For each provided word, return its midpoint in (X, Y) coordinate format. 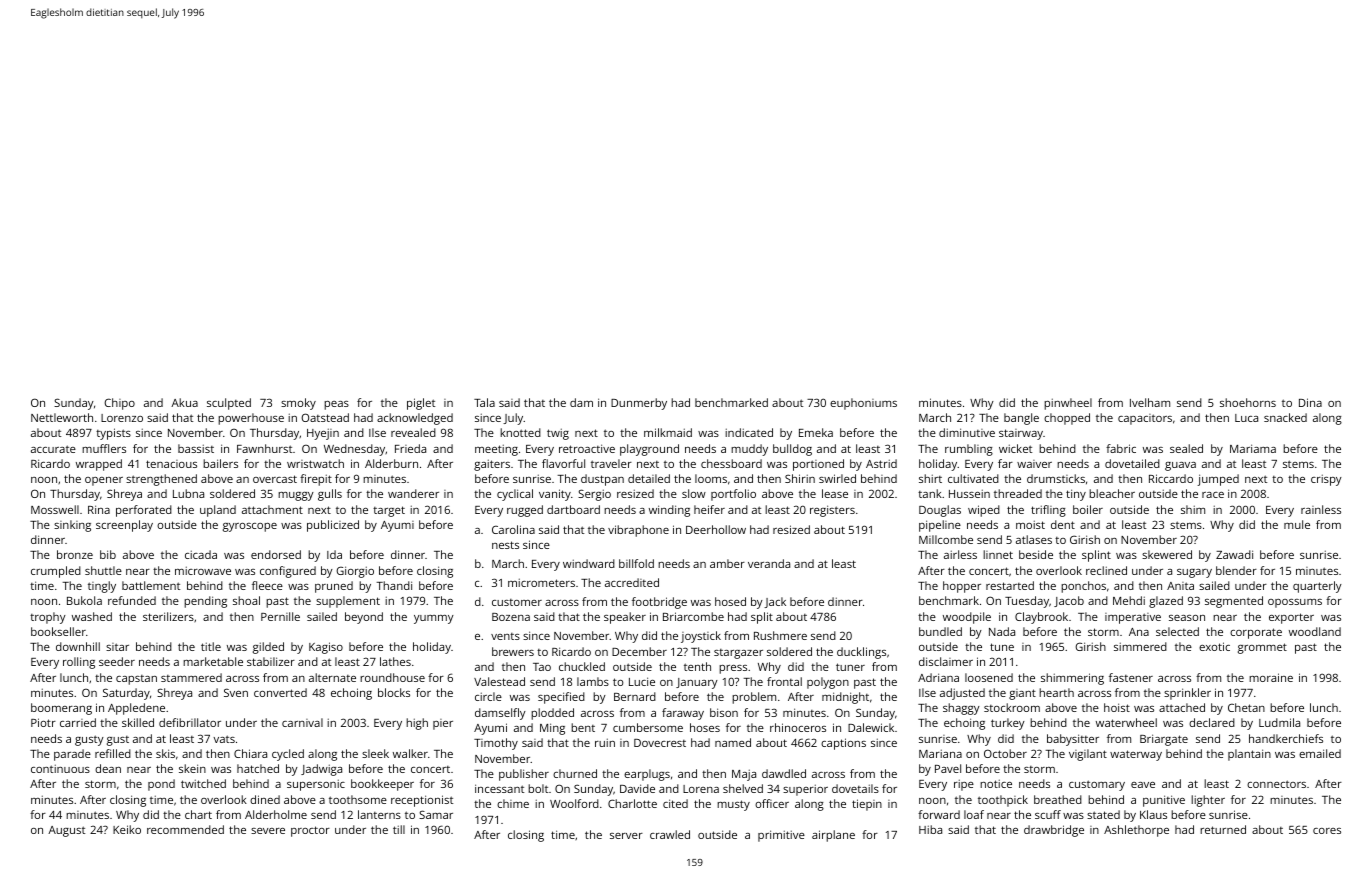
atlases (1034, 539)
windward (589, 563)
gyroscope (250, 527)
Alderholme (276, 814)
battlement (151, 585)
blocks (394, 692)
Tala (484, 402)
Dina (1310, 402)
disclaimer (946, 661)
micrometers (541, 582)
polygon (828, 683)
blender (1236, 570)
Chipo (119, 404)
